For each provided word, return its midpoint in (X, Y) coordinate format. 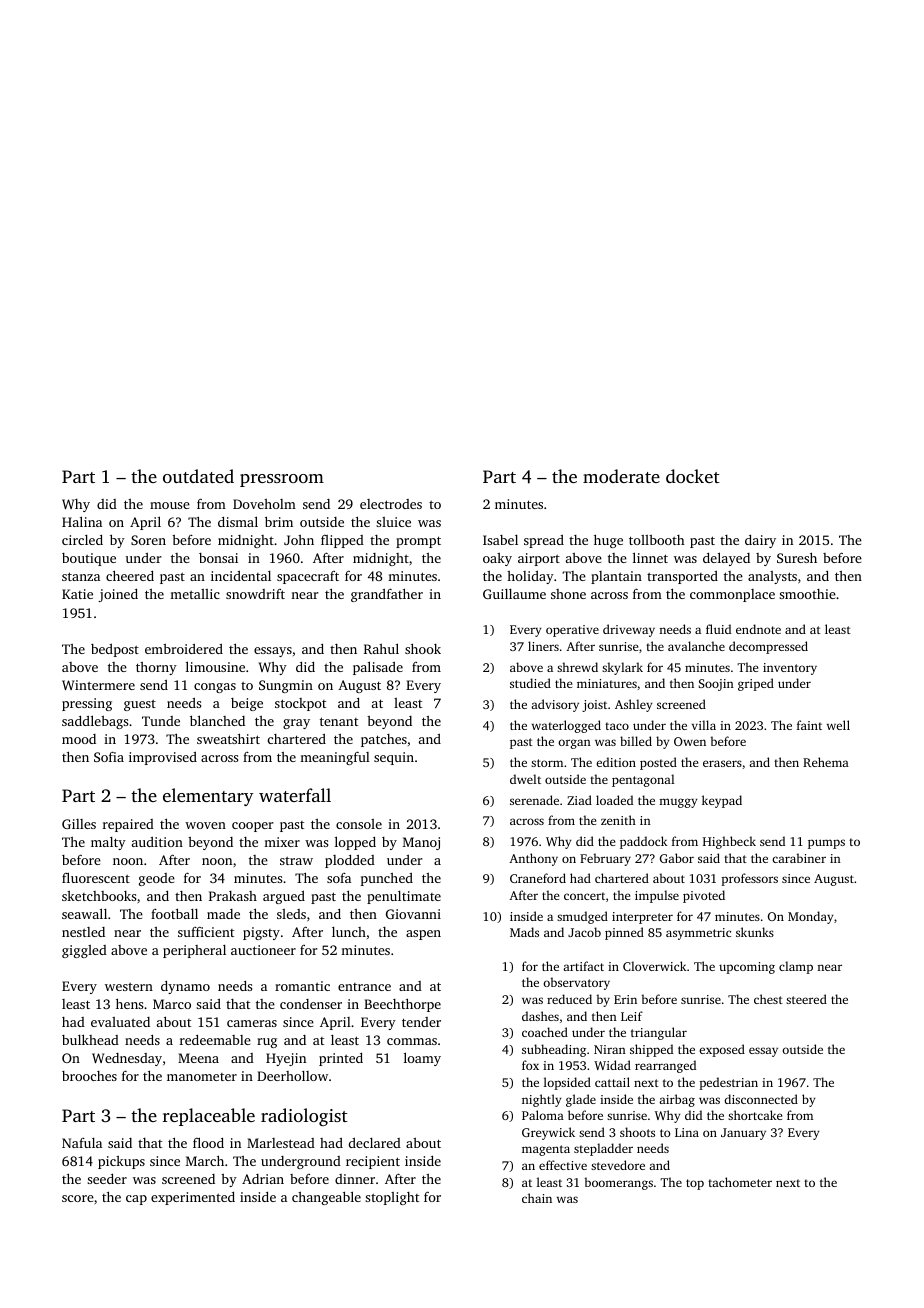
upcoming (747, 968)
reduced (569, 999)
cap (136, 1200)
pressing (87, 704)
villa (704, 725)
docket (693, 476)
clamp (796, 967)
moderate (621, 476)
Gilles (79, 824)
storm (547, 763)
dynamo (185, 987)
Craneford (538, 878)
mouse (170, 505)
